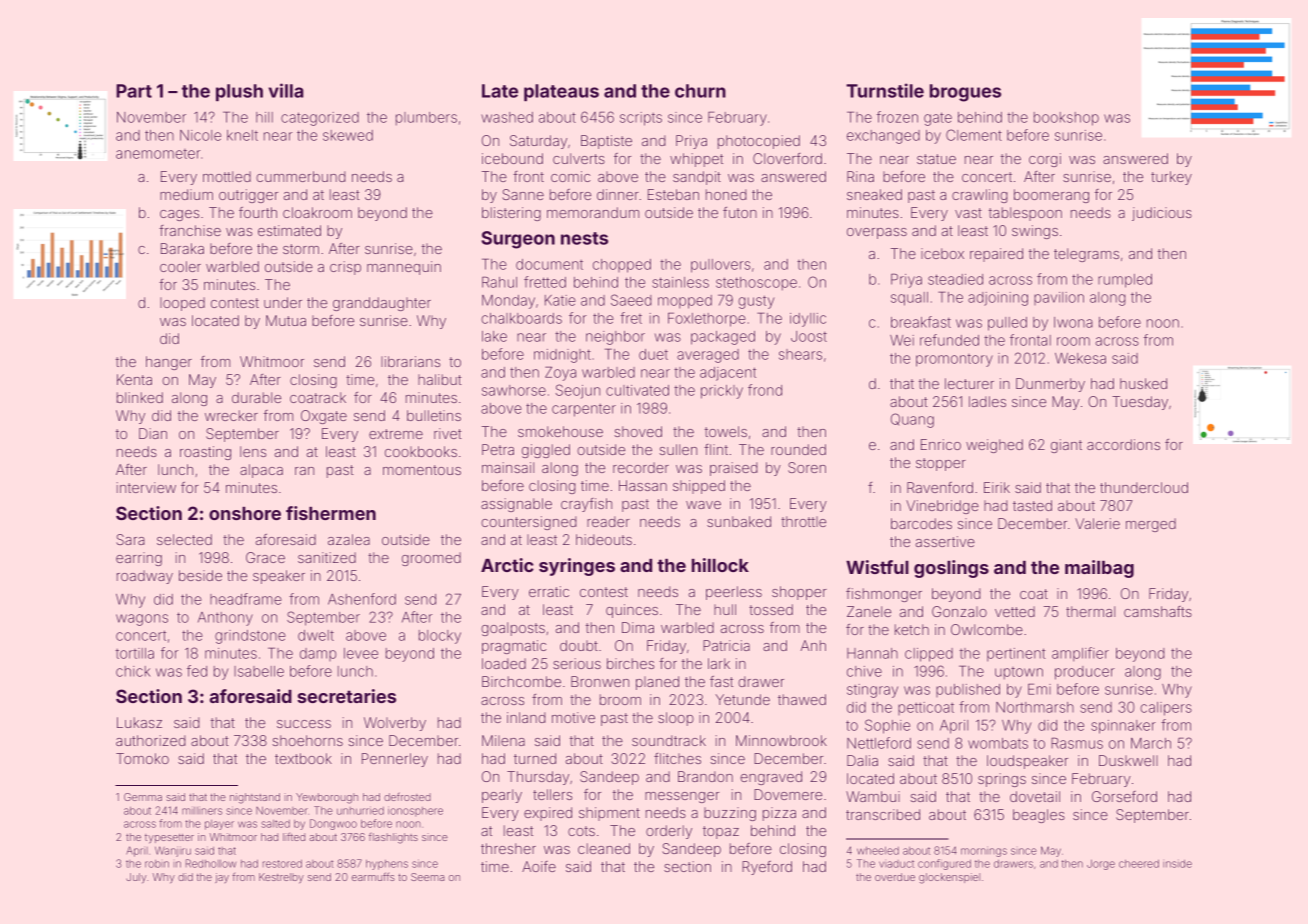 Image resolution: width=1308 pixels, height=924 pixels. Describe the element at coordinates (987, 401) in the screenshot. I see `ladles` at that location.
